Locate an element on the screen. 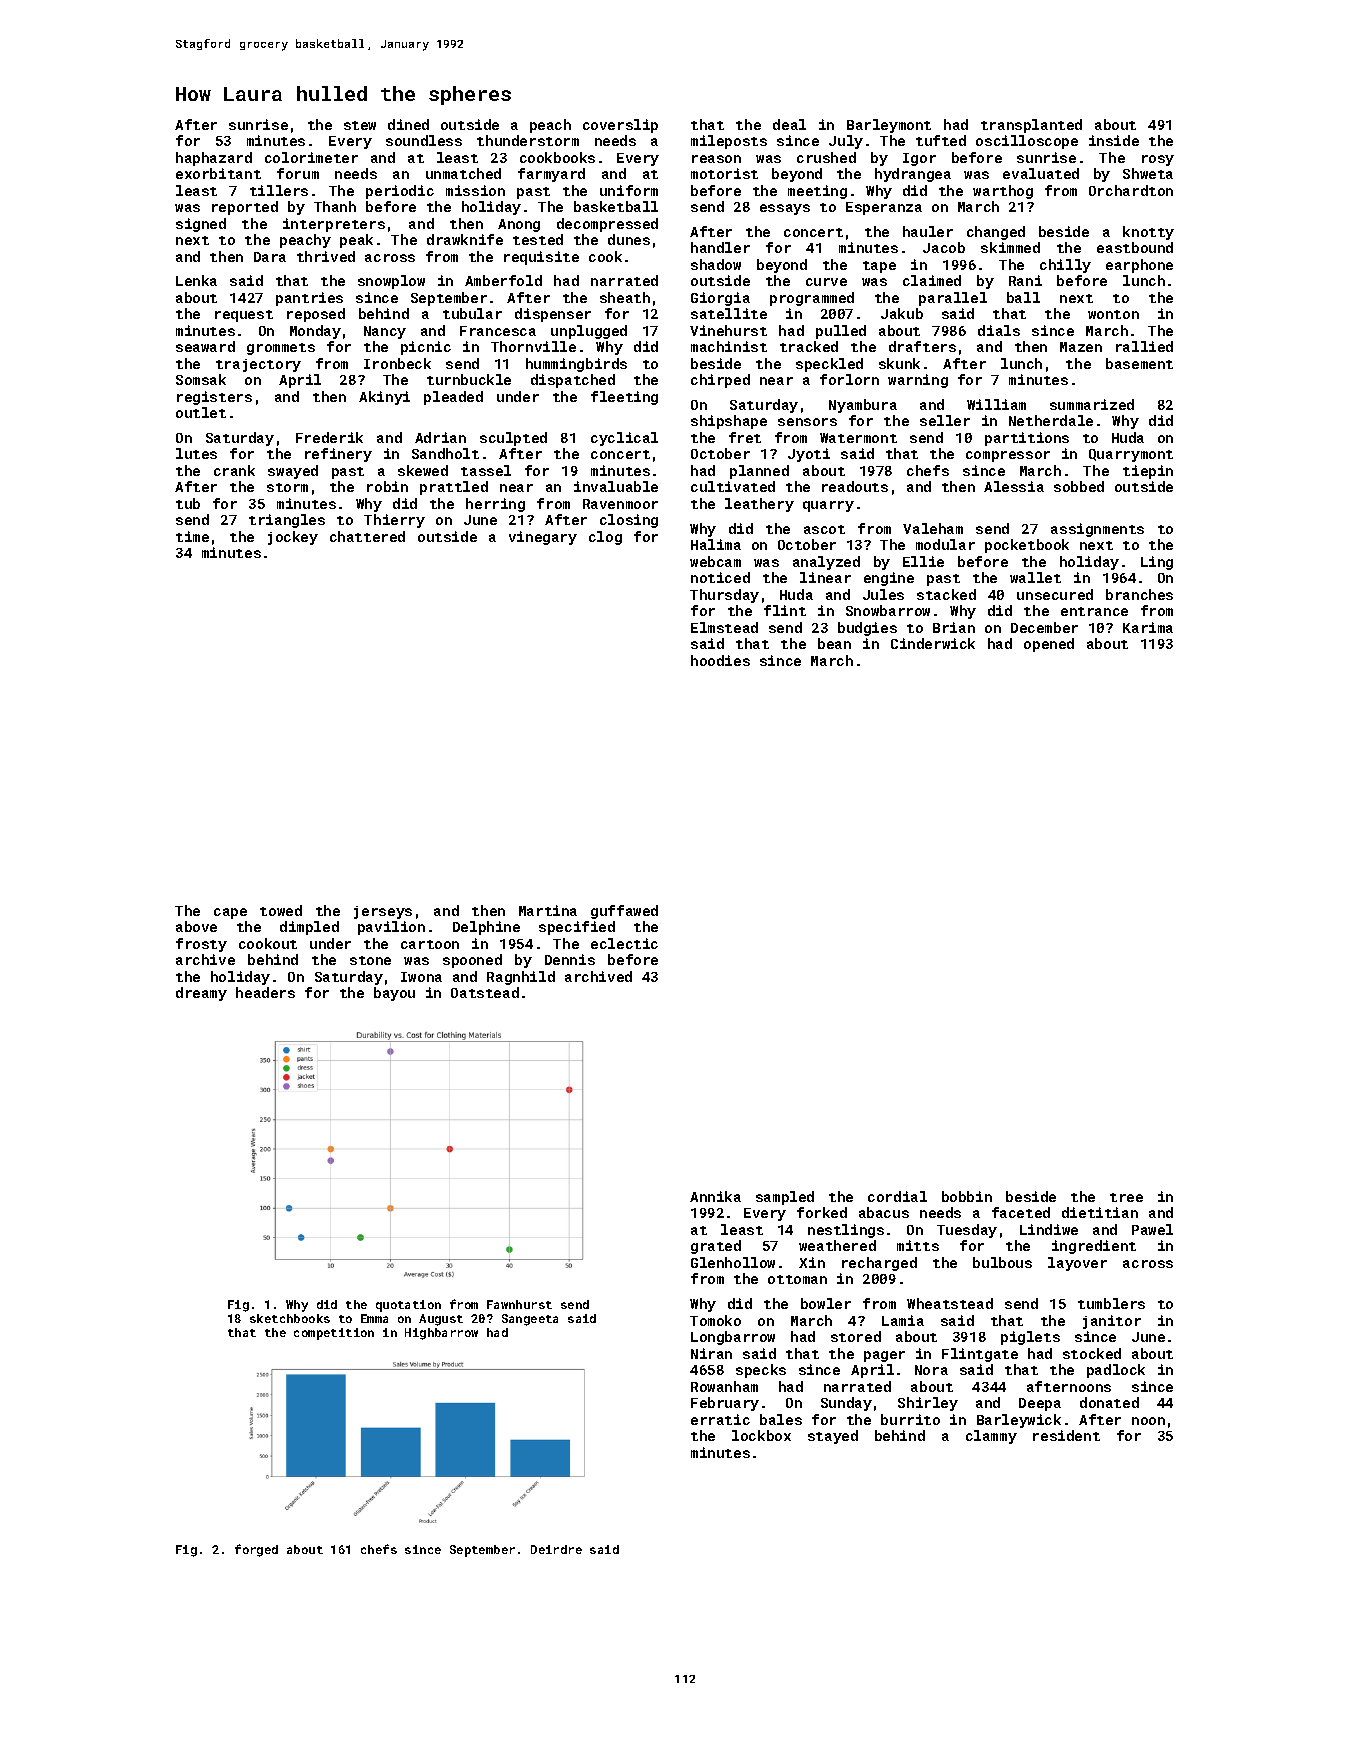 This screenshot has height=1747, width=1350. Cinderwick is located at coordinates (933, 643).
